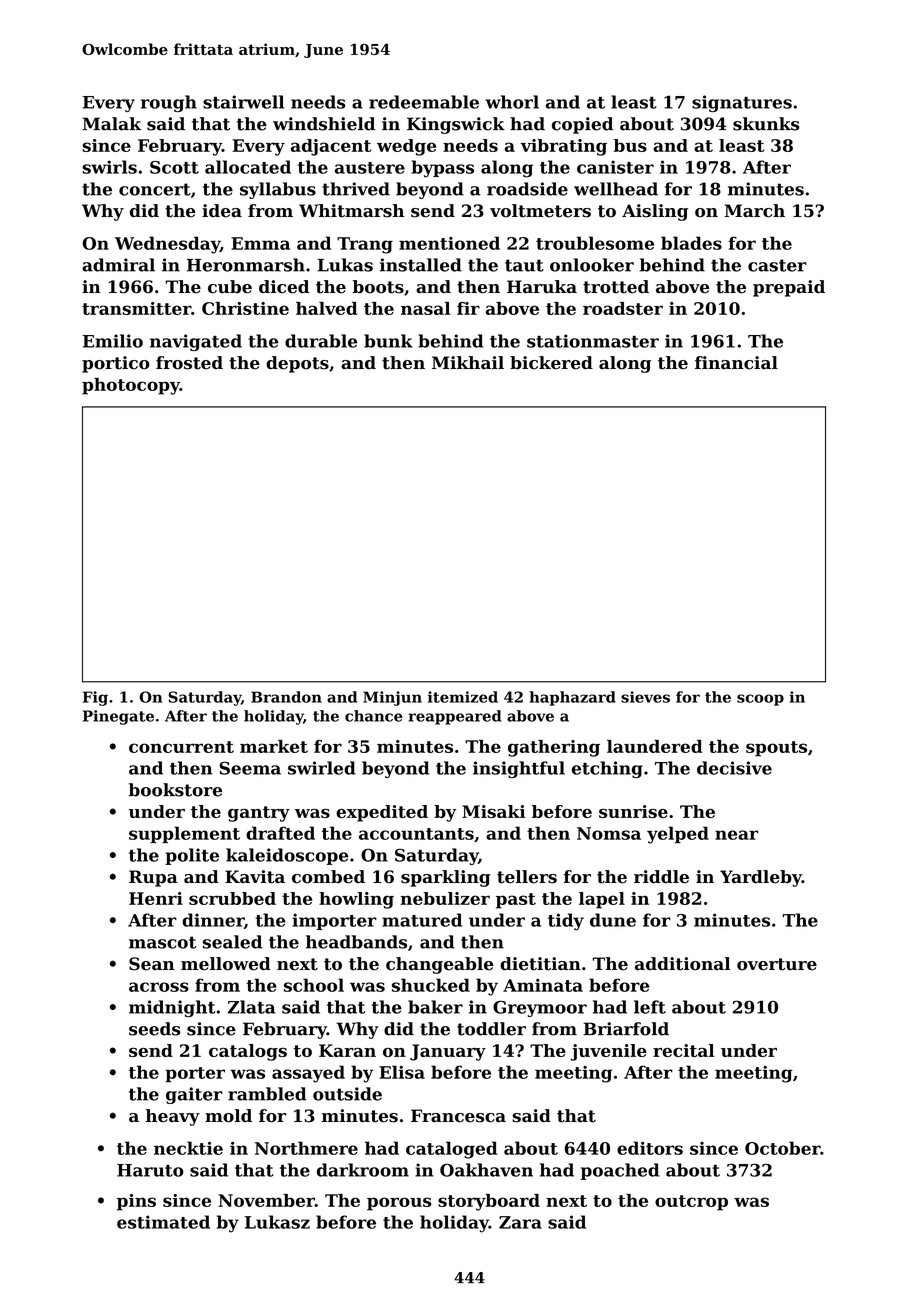  I want to click on canister, so click(615, 167).
